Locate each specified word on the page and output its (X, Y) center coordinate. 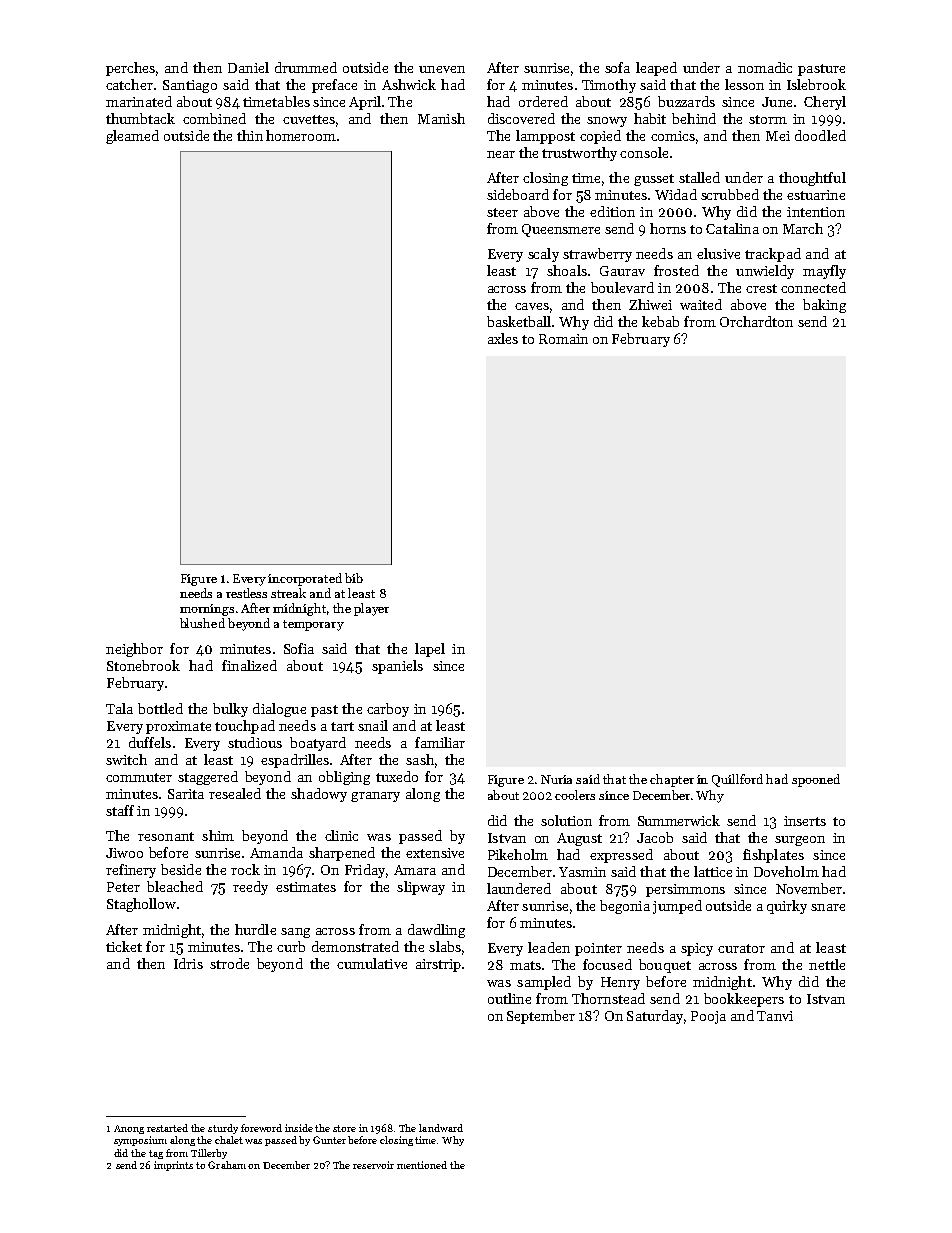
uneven (442, 69)
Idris (188, 963)
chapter (672, 780)
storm (768, 119)
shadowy (319, 795)
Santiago (190, 86)
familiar (440, 742)
